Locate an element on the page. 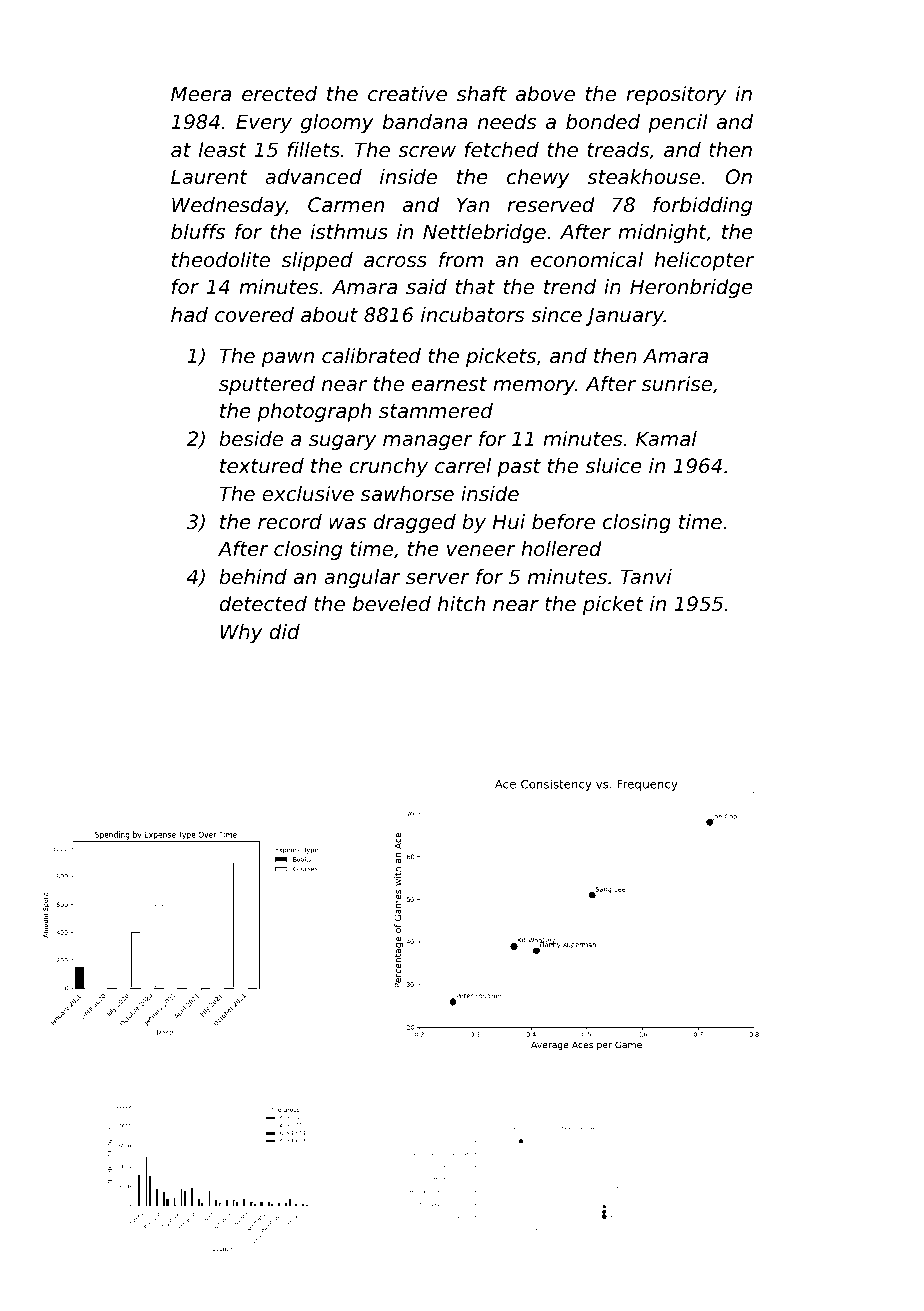 This document has height=1311, width=924. sluice is located at coordinates (613, 466).
